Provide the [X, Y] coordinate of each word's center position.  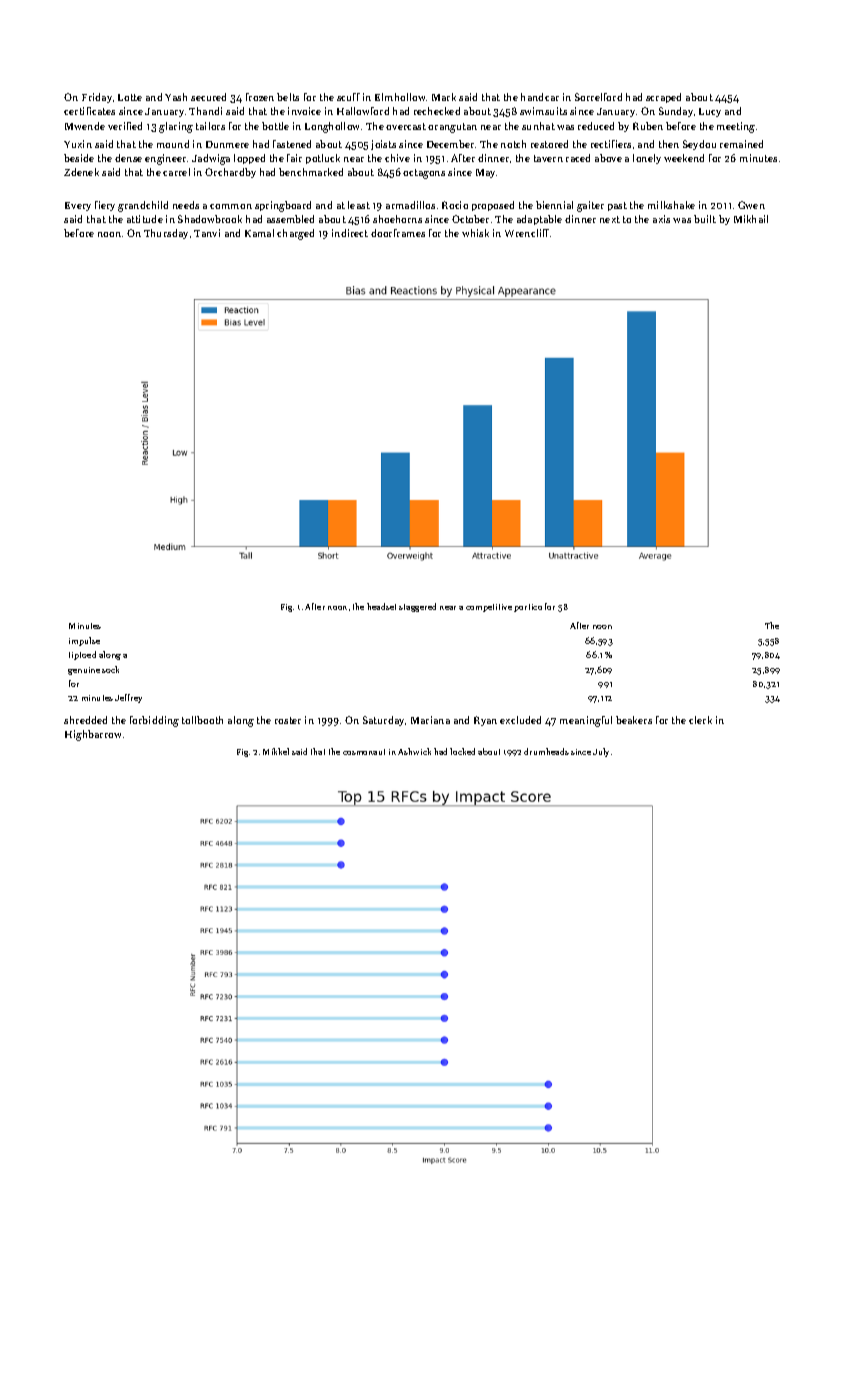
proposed [493, 206]
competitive [489, 608]
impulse [84, 641]
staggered [417, 607]
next [610, 219]
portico [528, 608]
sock [110, 669]
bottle [275, 126]
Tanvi [207, 233]
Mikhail [751, 219]
